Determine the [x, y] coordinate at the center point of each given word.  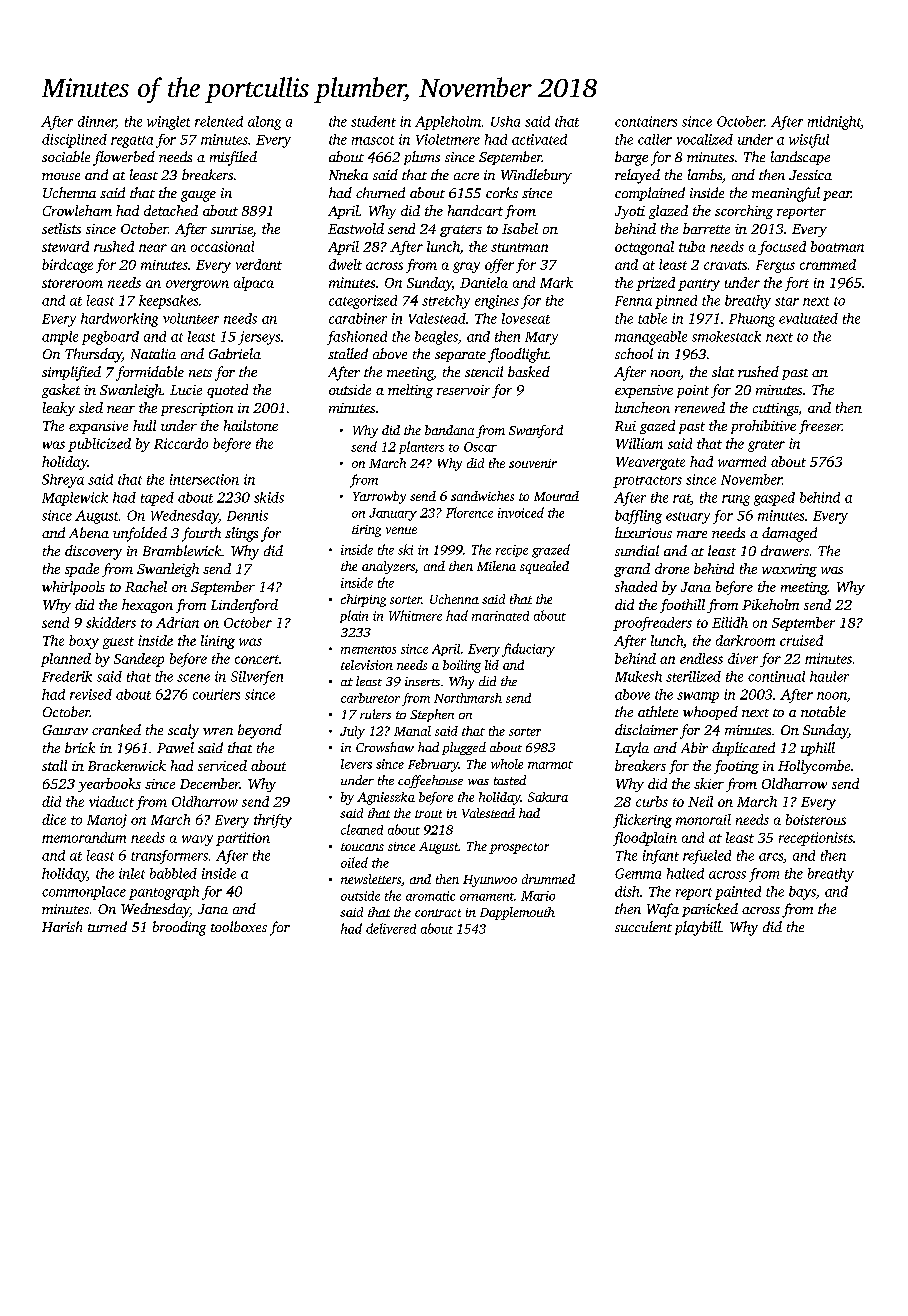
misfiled [233, 158]
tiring [366, 531]
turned [107, 926]
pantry [699, 285]
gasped [774, 499]
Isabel [520, 228]
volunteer [191, 318]
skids [269, 497]
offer [499, 266]
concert [257, 659]
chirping [363, 600]
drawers [785, 550]
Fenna [633, 301]
